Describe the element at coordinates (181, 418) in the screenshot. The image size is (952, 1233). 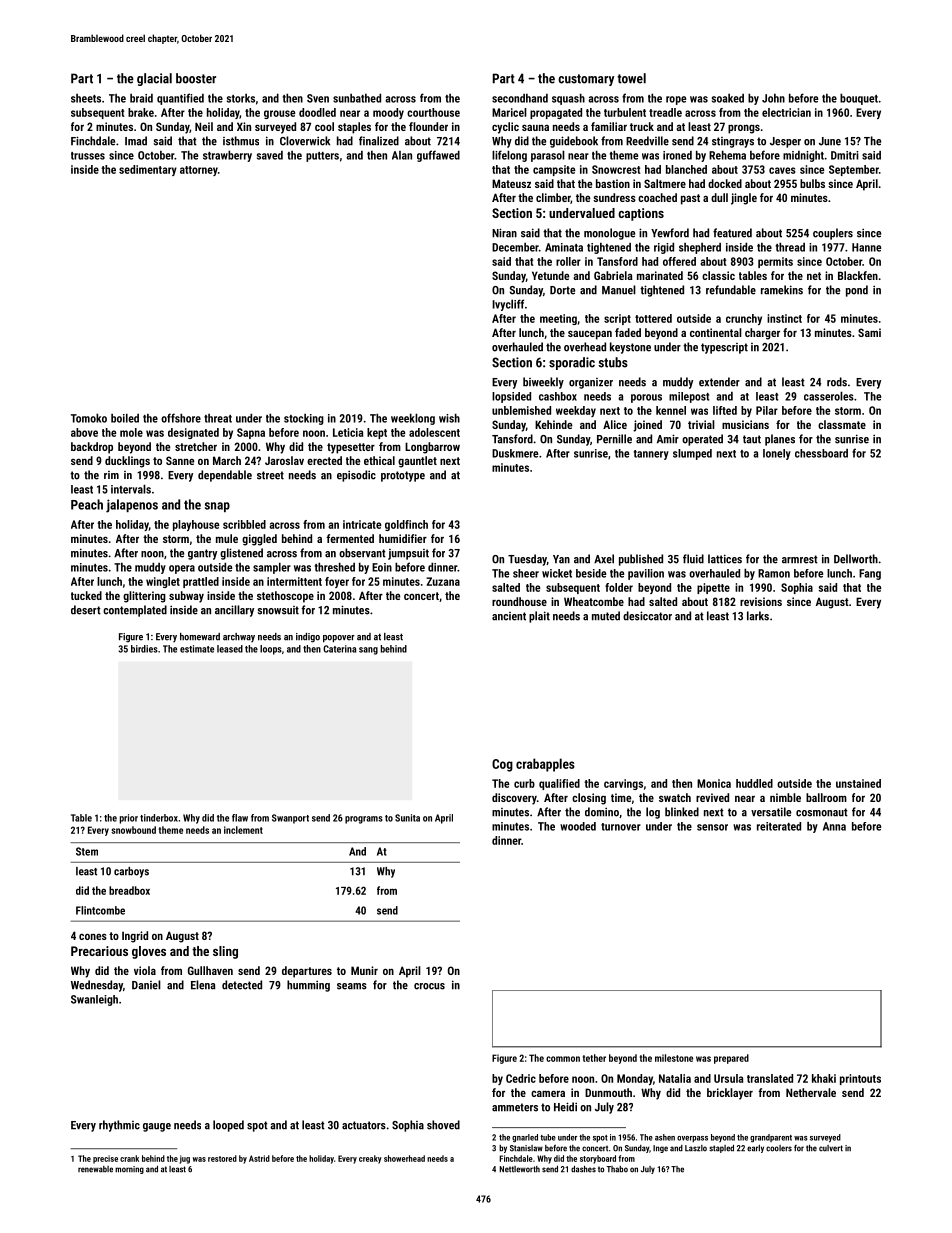
I see `offshore` at that location.
